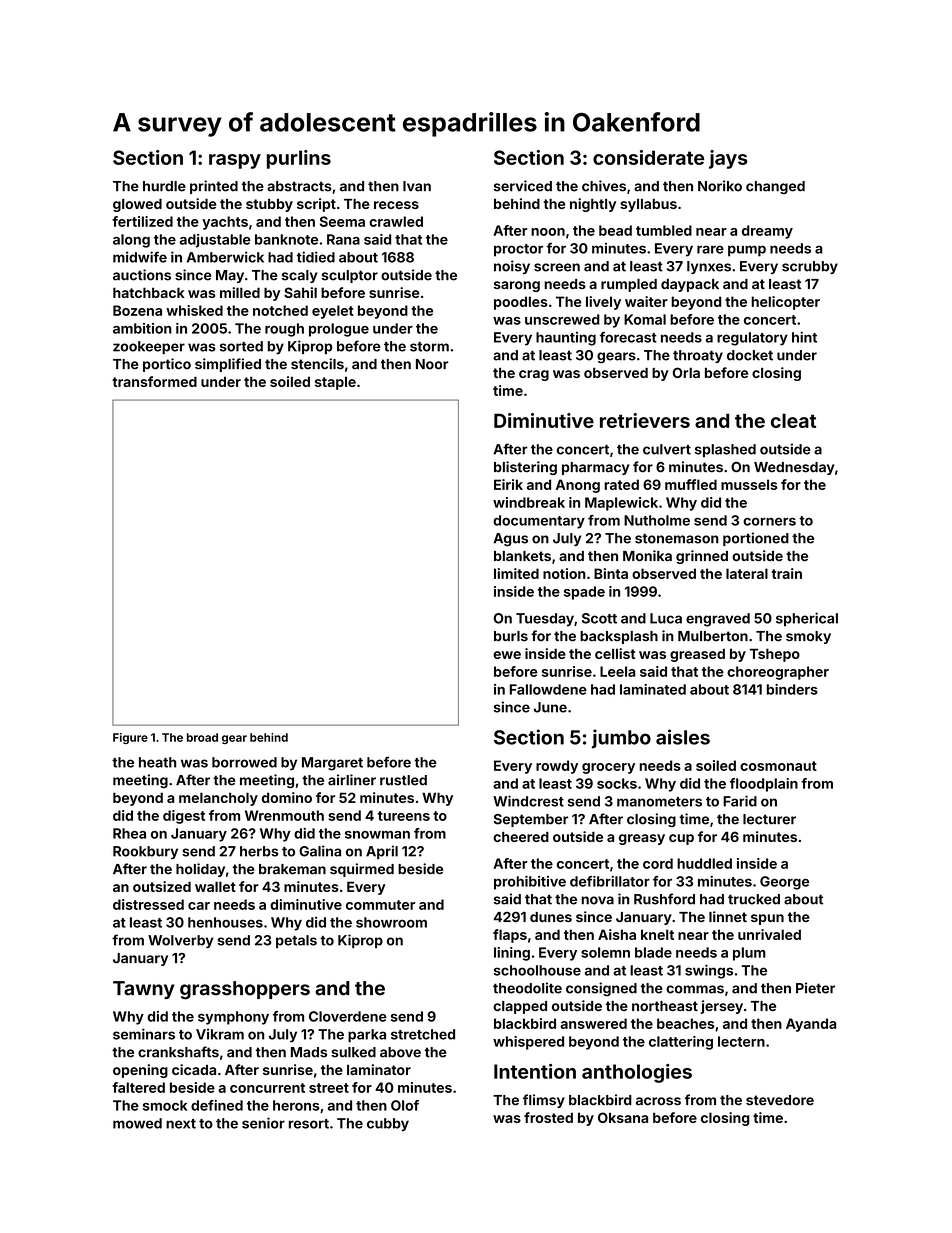 The image size is (952, 1233). Describe the element at coordinates (154, 381) in the screenshot. I see `transformed` at that location.
